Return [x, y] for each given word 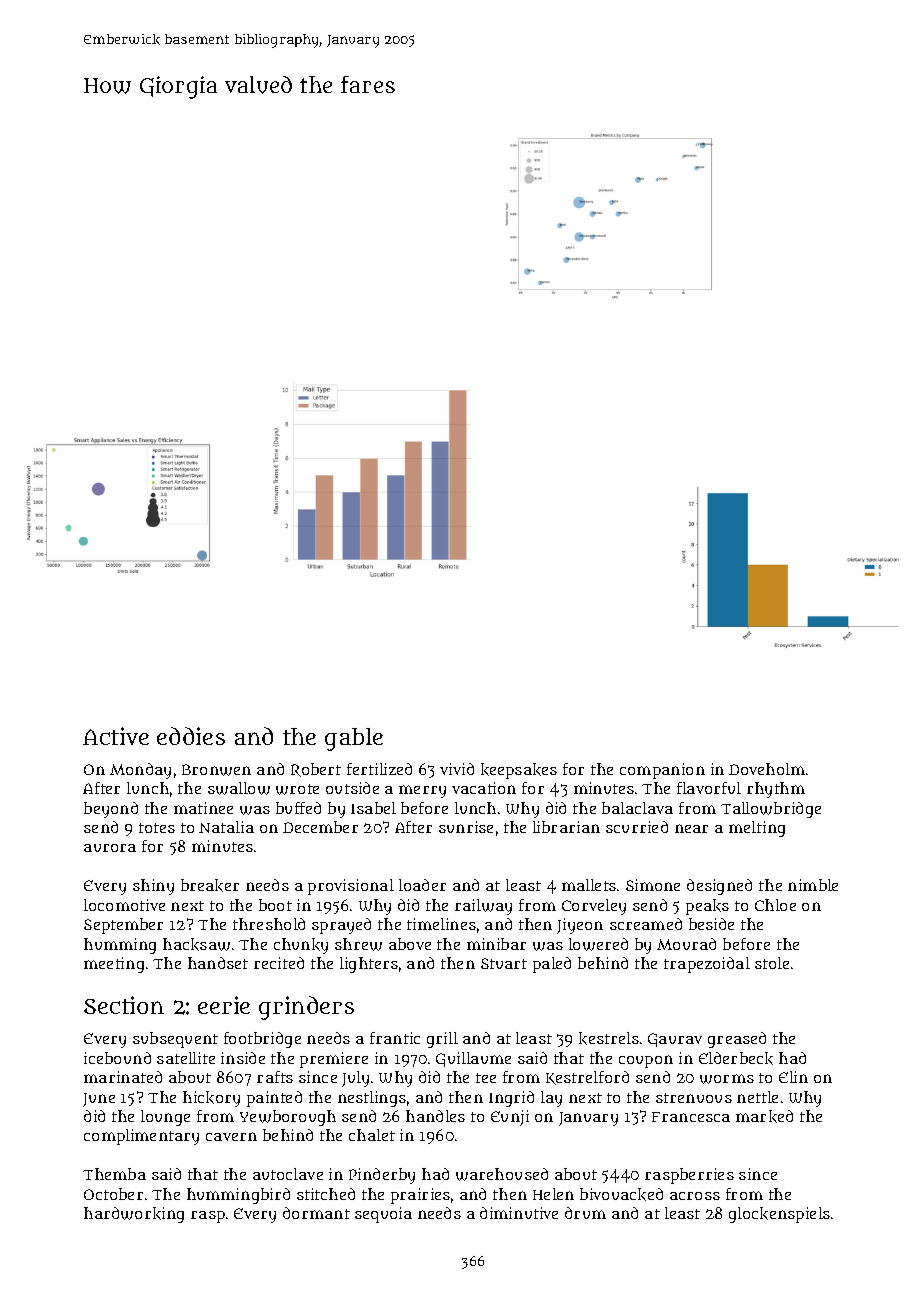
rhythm [776, 790]
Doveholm [767, 769]
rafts [275, 1077]
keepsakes [519, 771]
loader [422, 885]
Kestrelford [587, 1078]
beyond [111, 810]
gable [354, 739]
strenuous [694, 1098]
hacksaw [196, 944]
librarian [566, 827]
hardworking [134, 1215]
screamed [646, 924]
